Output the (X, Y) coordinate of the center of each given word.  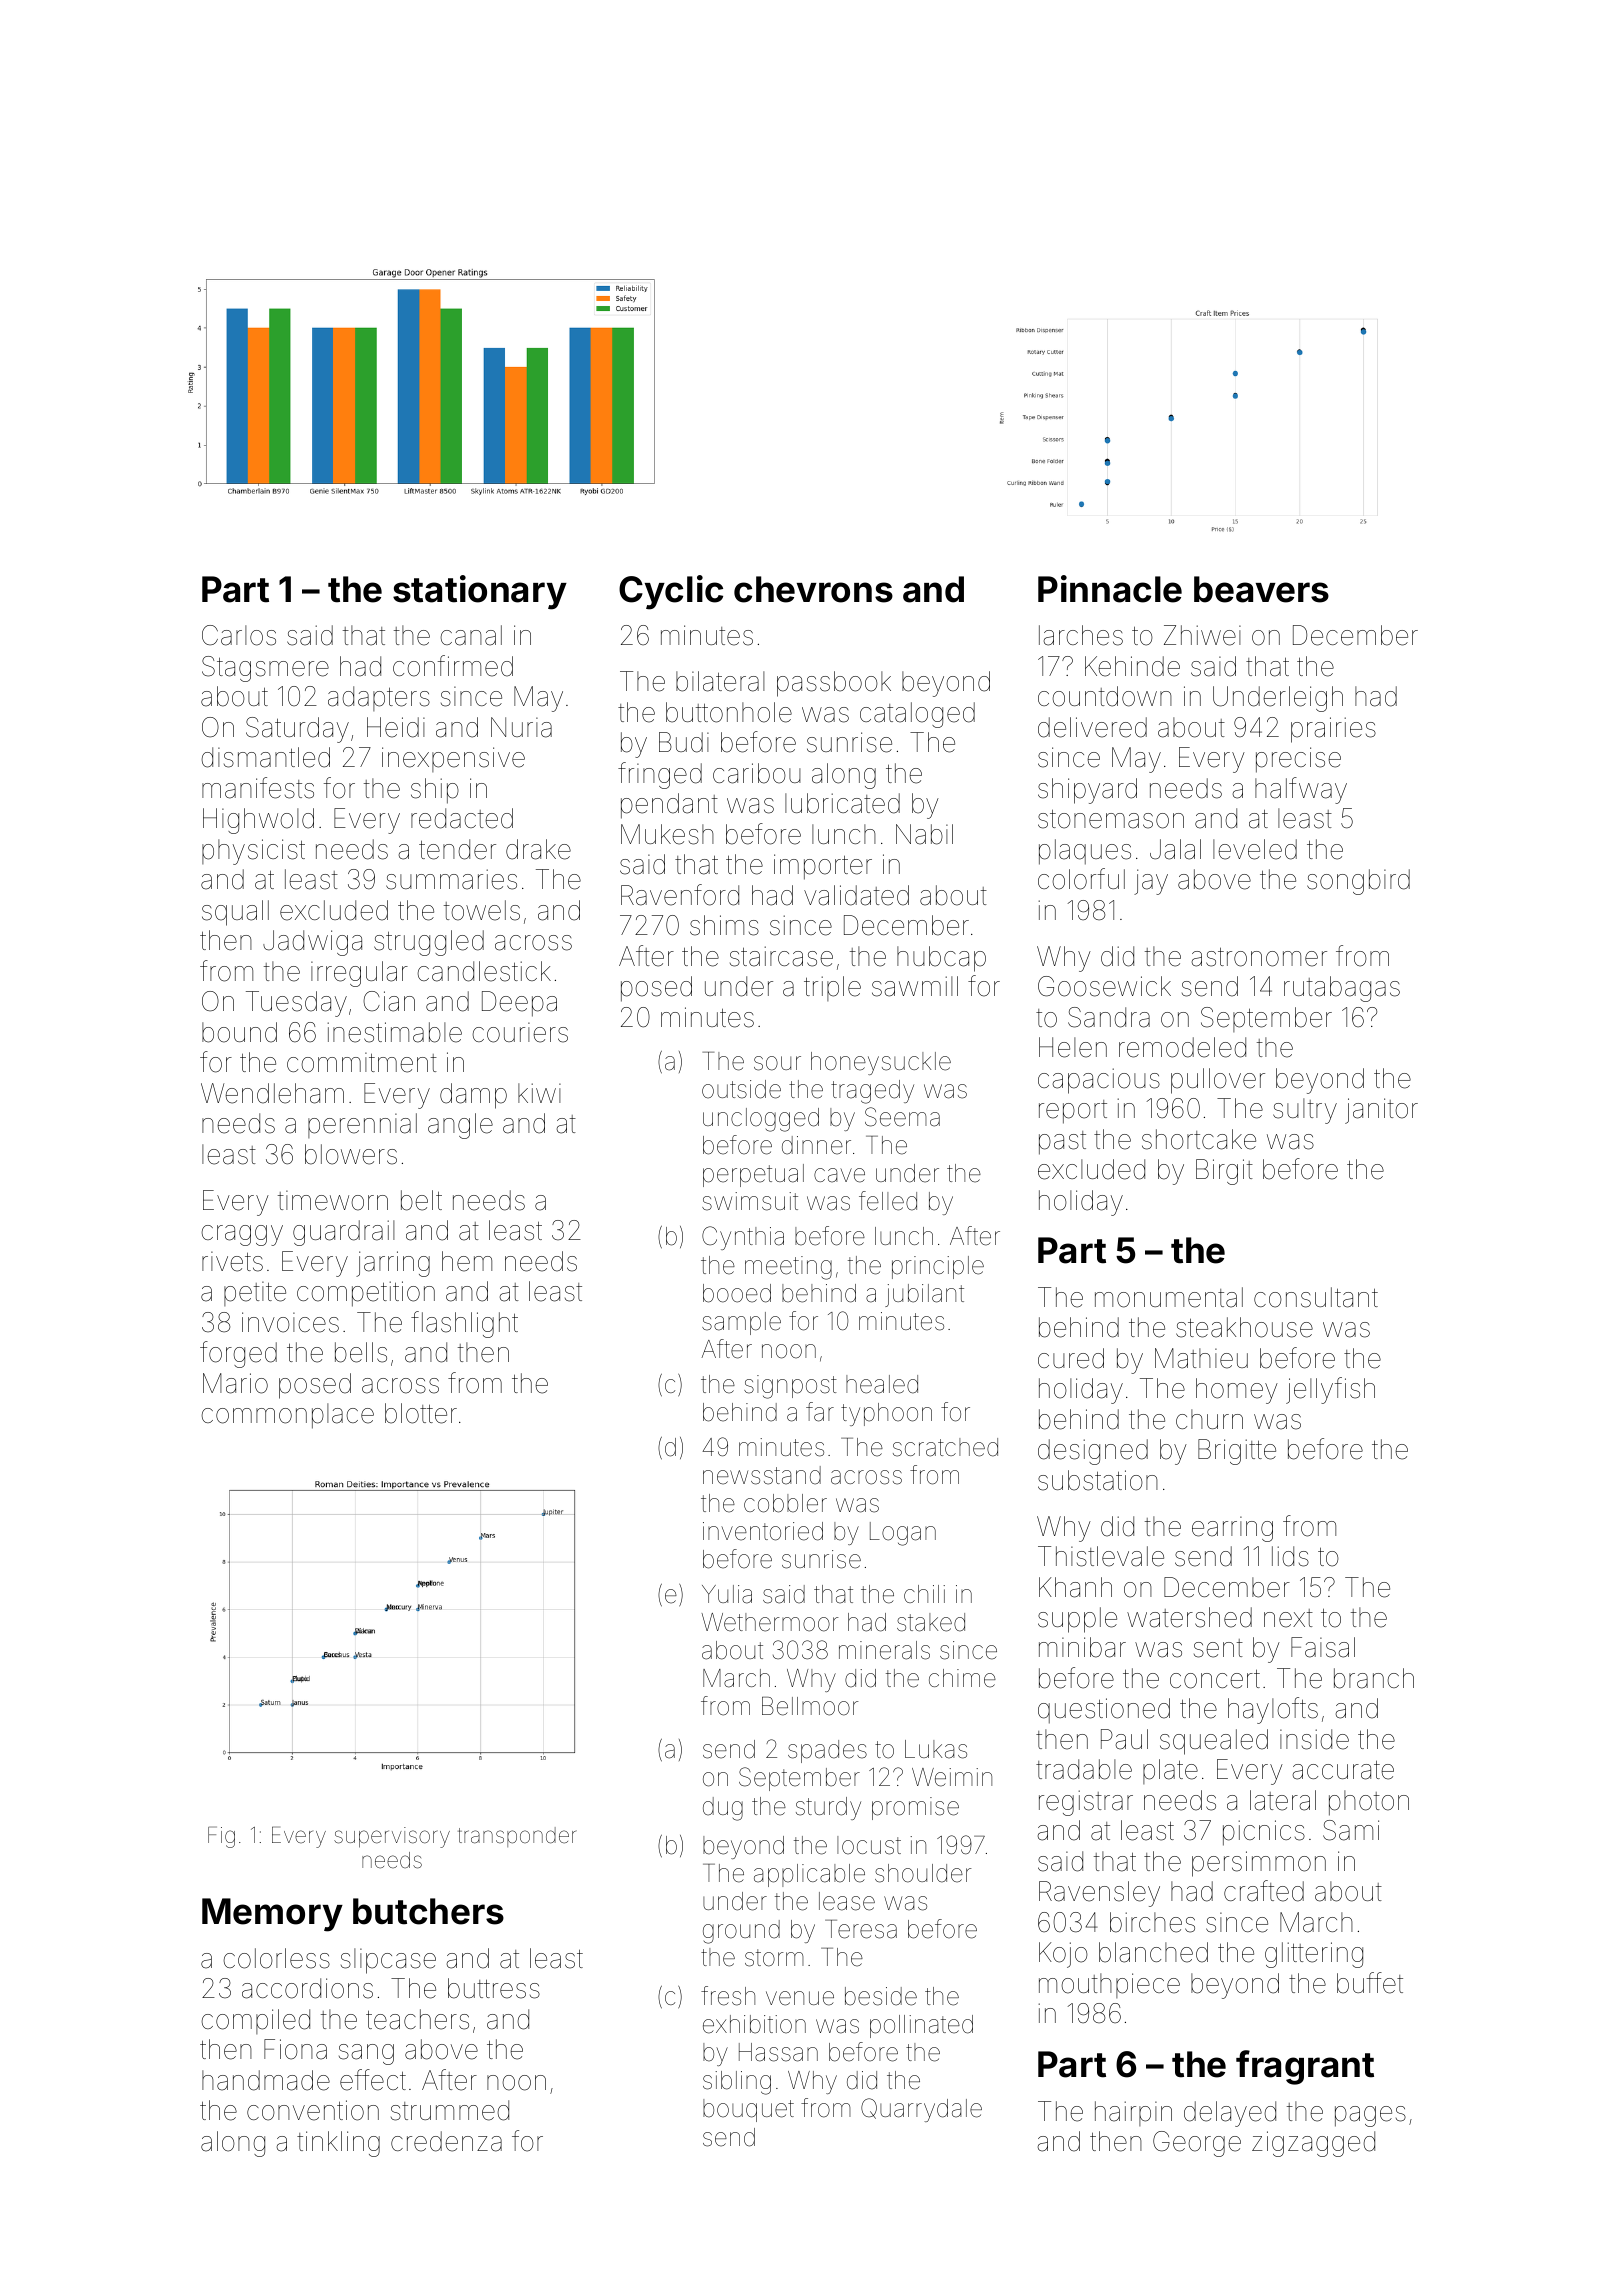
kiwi (539, 1093)
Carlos (239, 635)
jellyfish (1330, 1390)
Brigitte (1237, 1452)
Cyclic (671, 592)
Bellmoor (810, 1706)
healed (882, 1384)
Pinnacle (1110, 589)
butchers (428, 1911)
